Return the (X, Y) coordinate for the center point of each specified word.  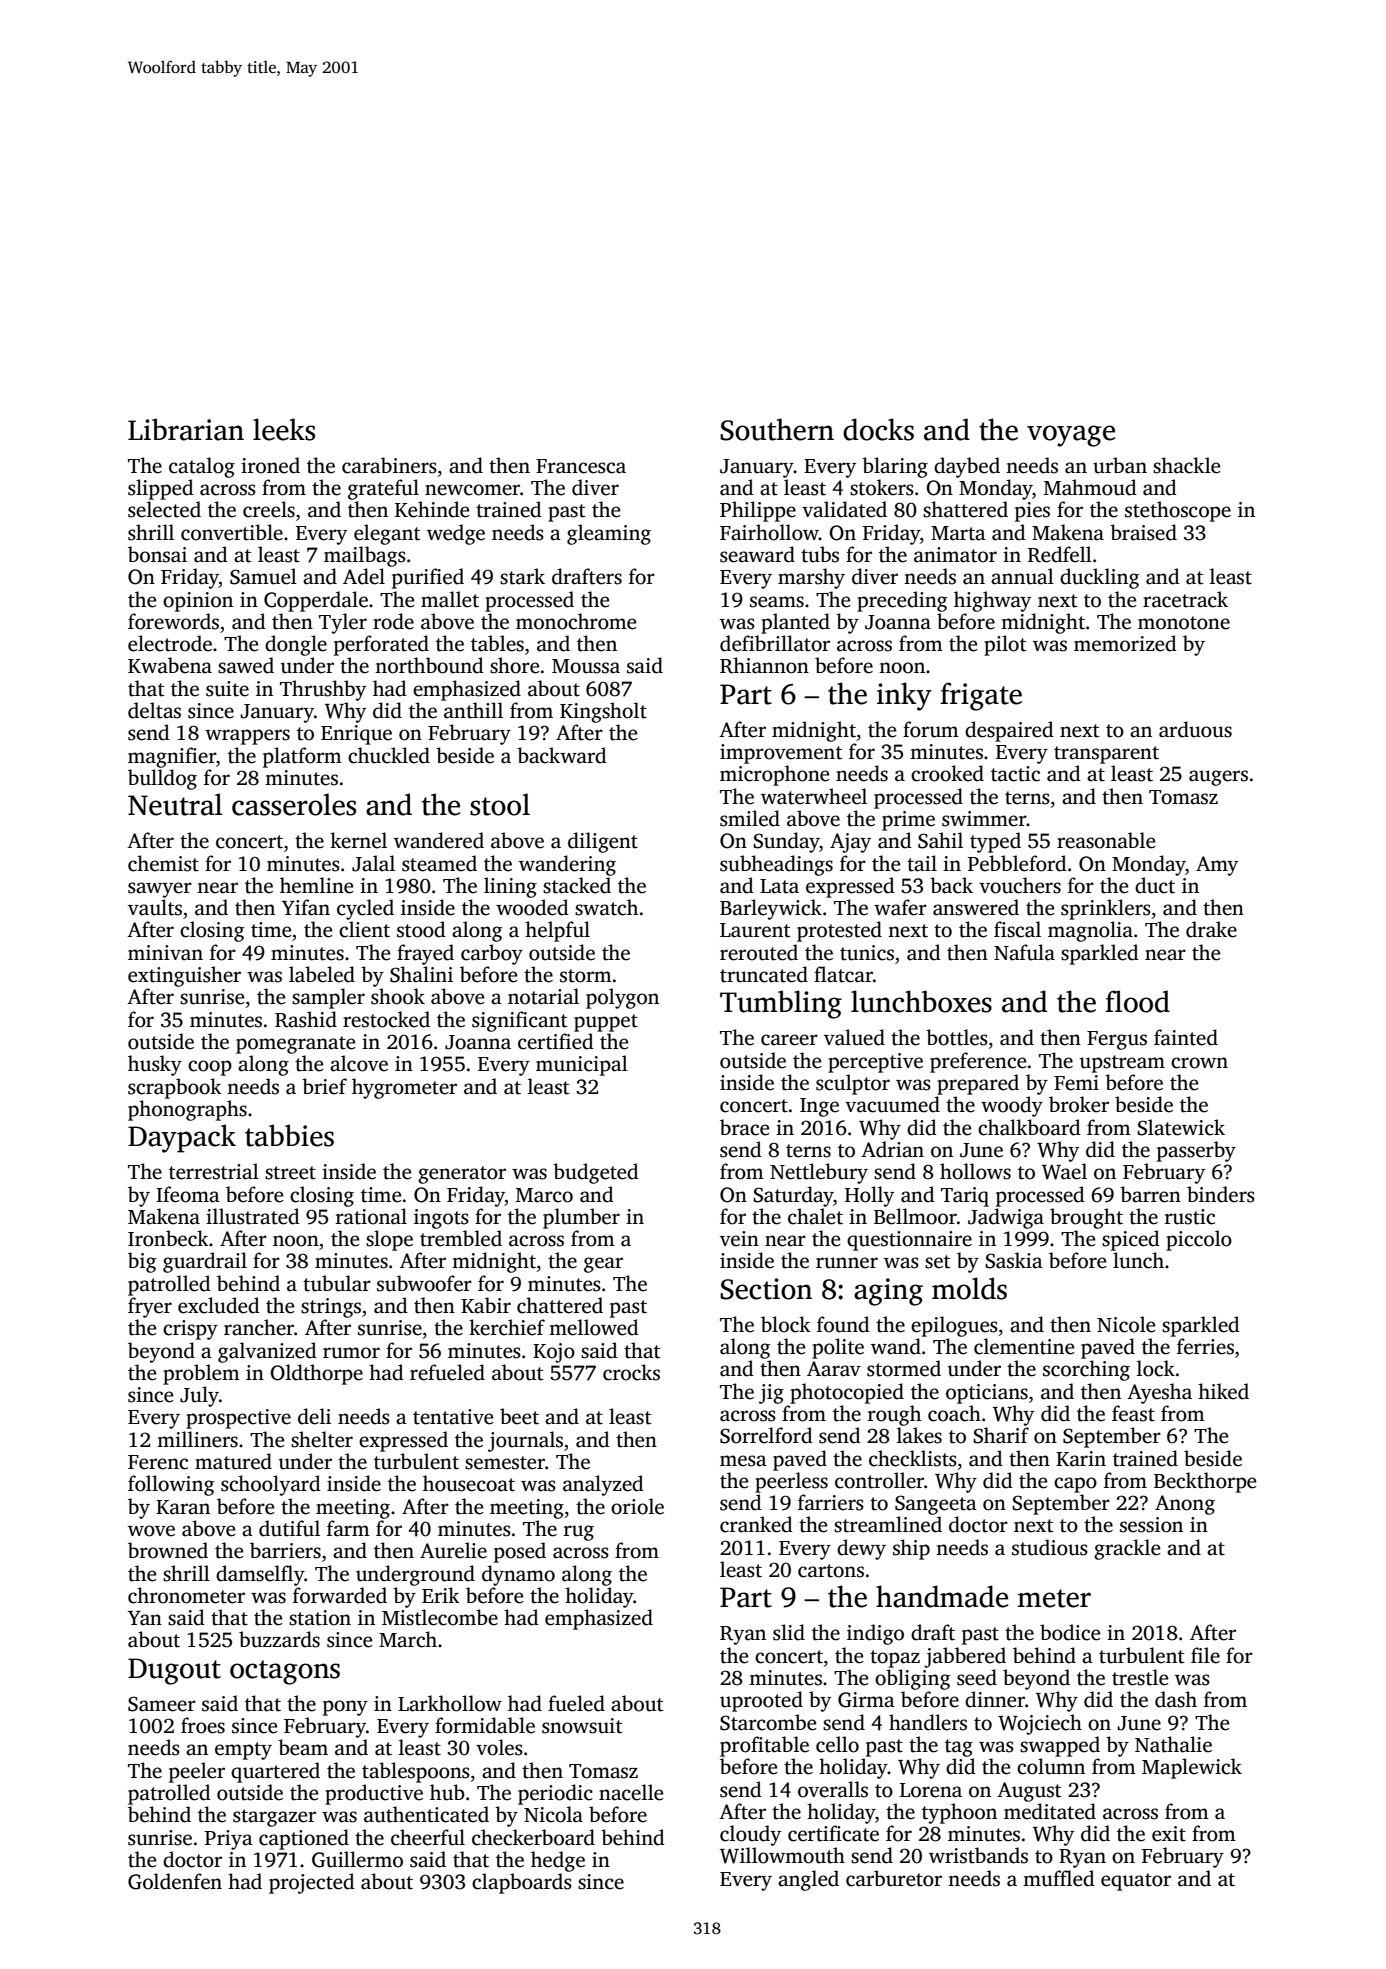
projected (312, 1883)
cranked (756, 1524)
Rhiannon (764, 665)
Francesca (581, 466)
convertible (232, 532)
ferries (1205, 1346)
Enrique (356, 735)
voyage (1071, 436)
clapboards (522, 1883)
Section (766, 1289)
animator (955, 555)
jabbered (965, 1657)
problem (201, 1374)
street (290, 1173)
